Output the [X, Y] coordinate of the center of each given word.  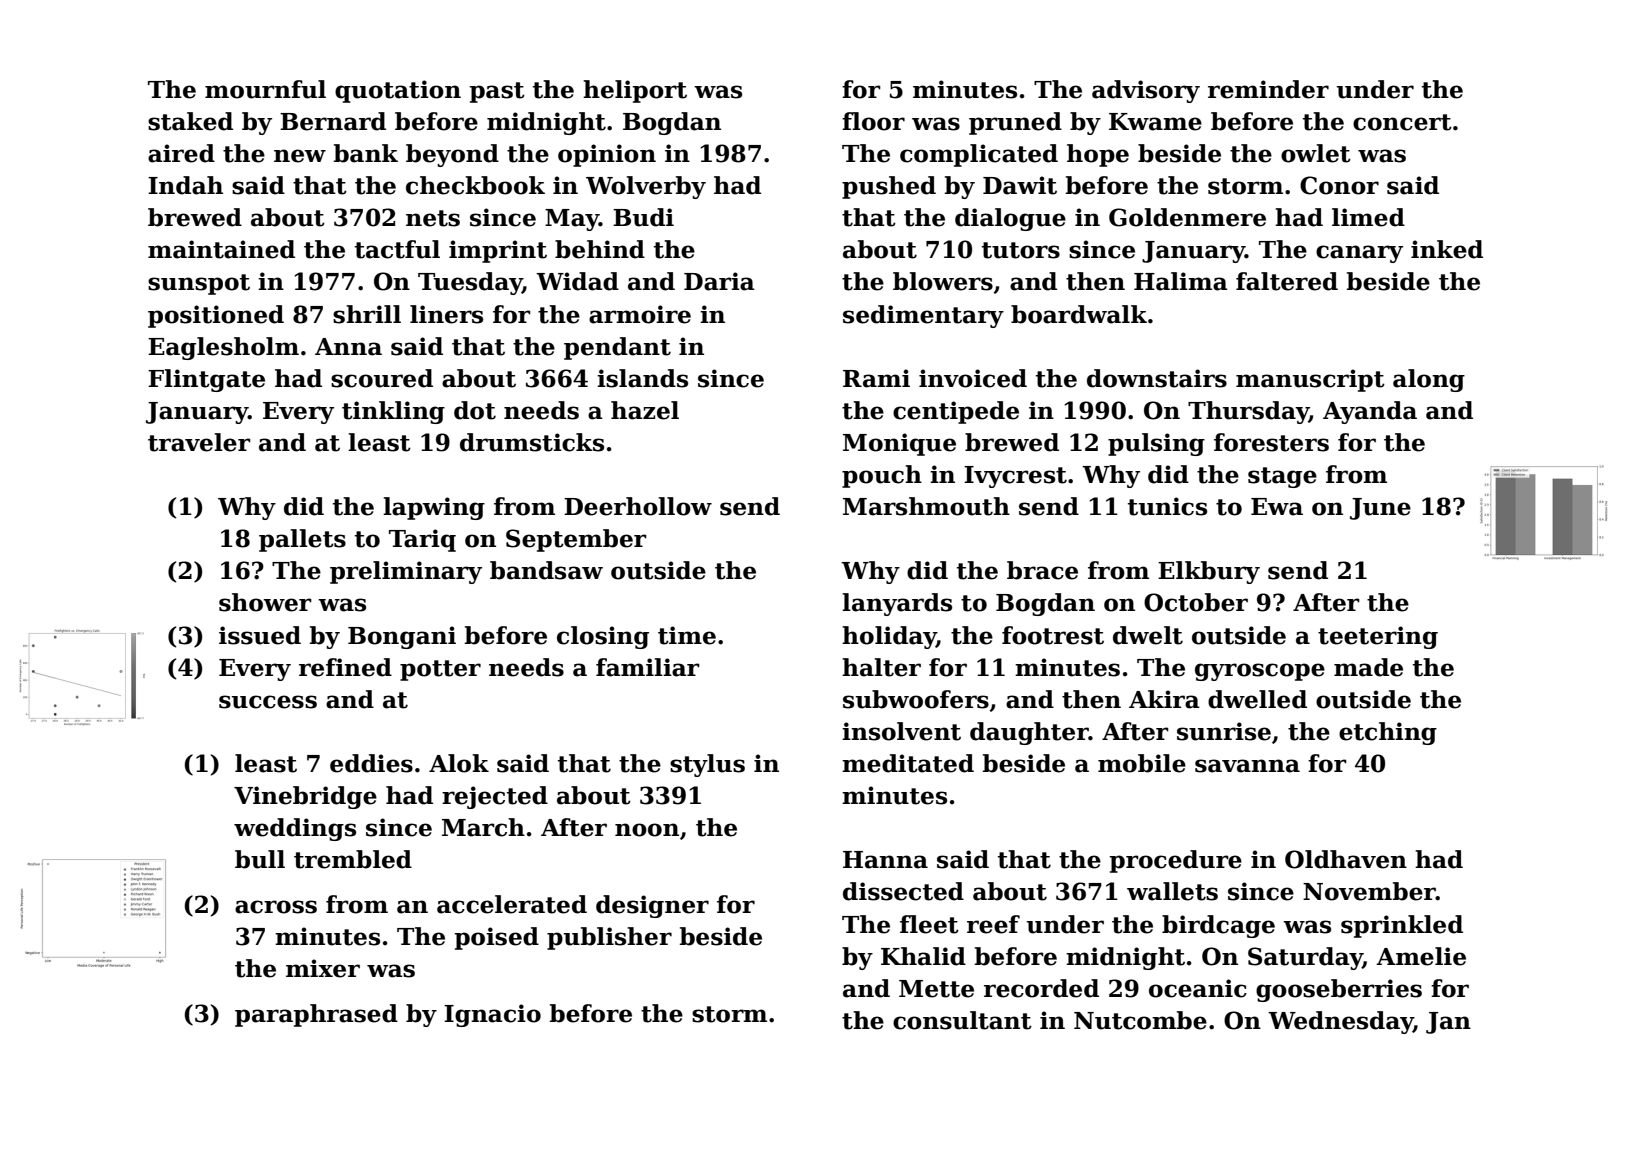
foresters [1271, 442]
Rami [876, 378]
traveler [199, 442]
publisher [609, 938]
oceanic [1198, 988]
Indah [185, 185]
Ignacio [492, 1015]
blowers [943, 281]
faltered [1287, 281]
